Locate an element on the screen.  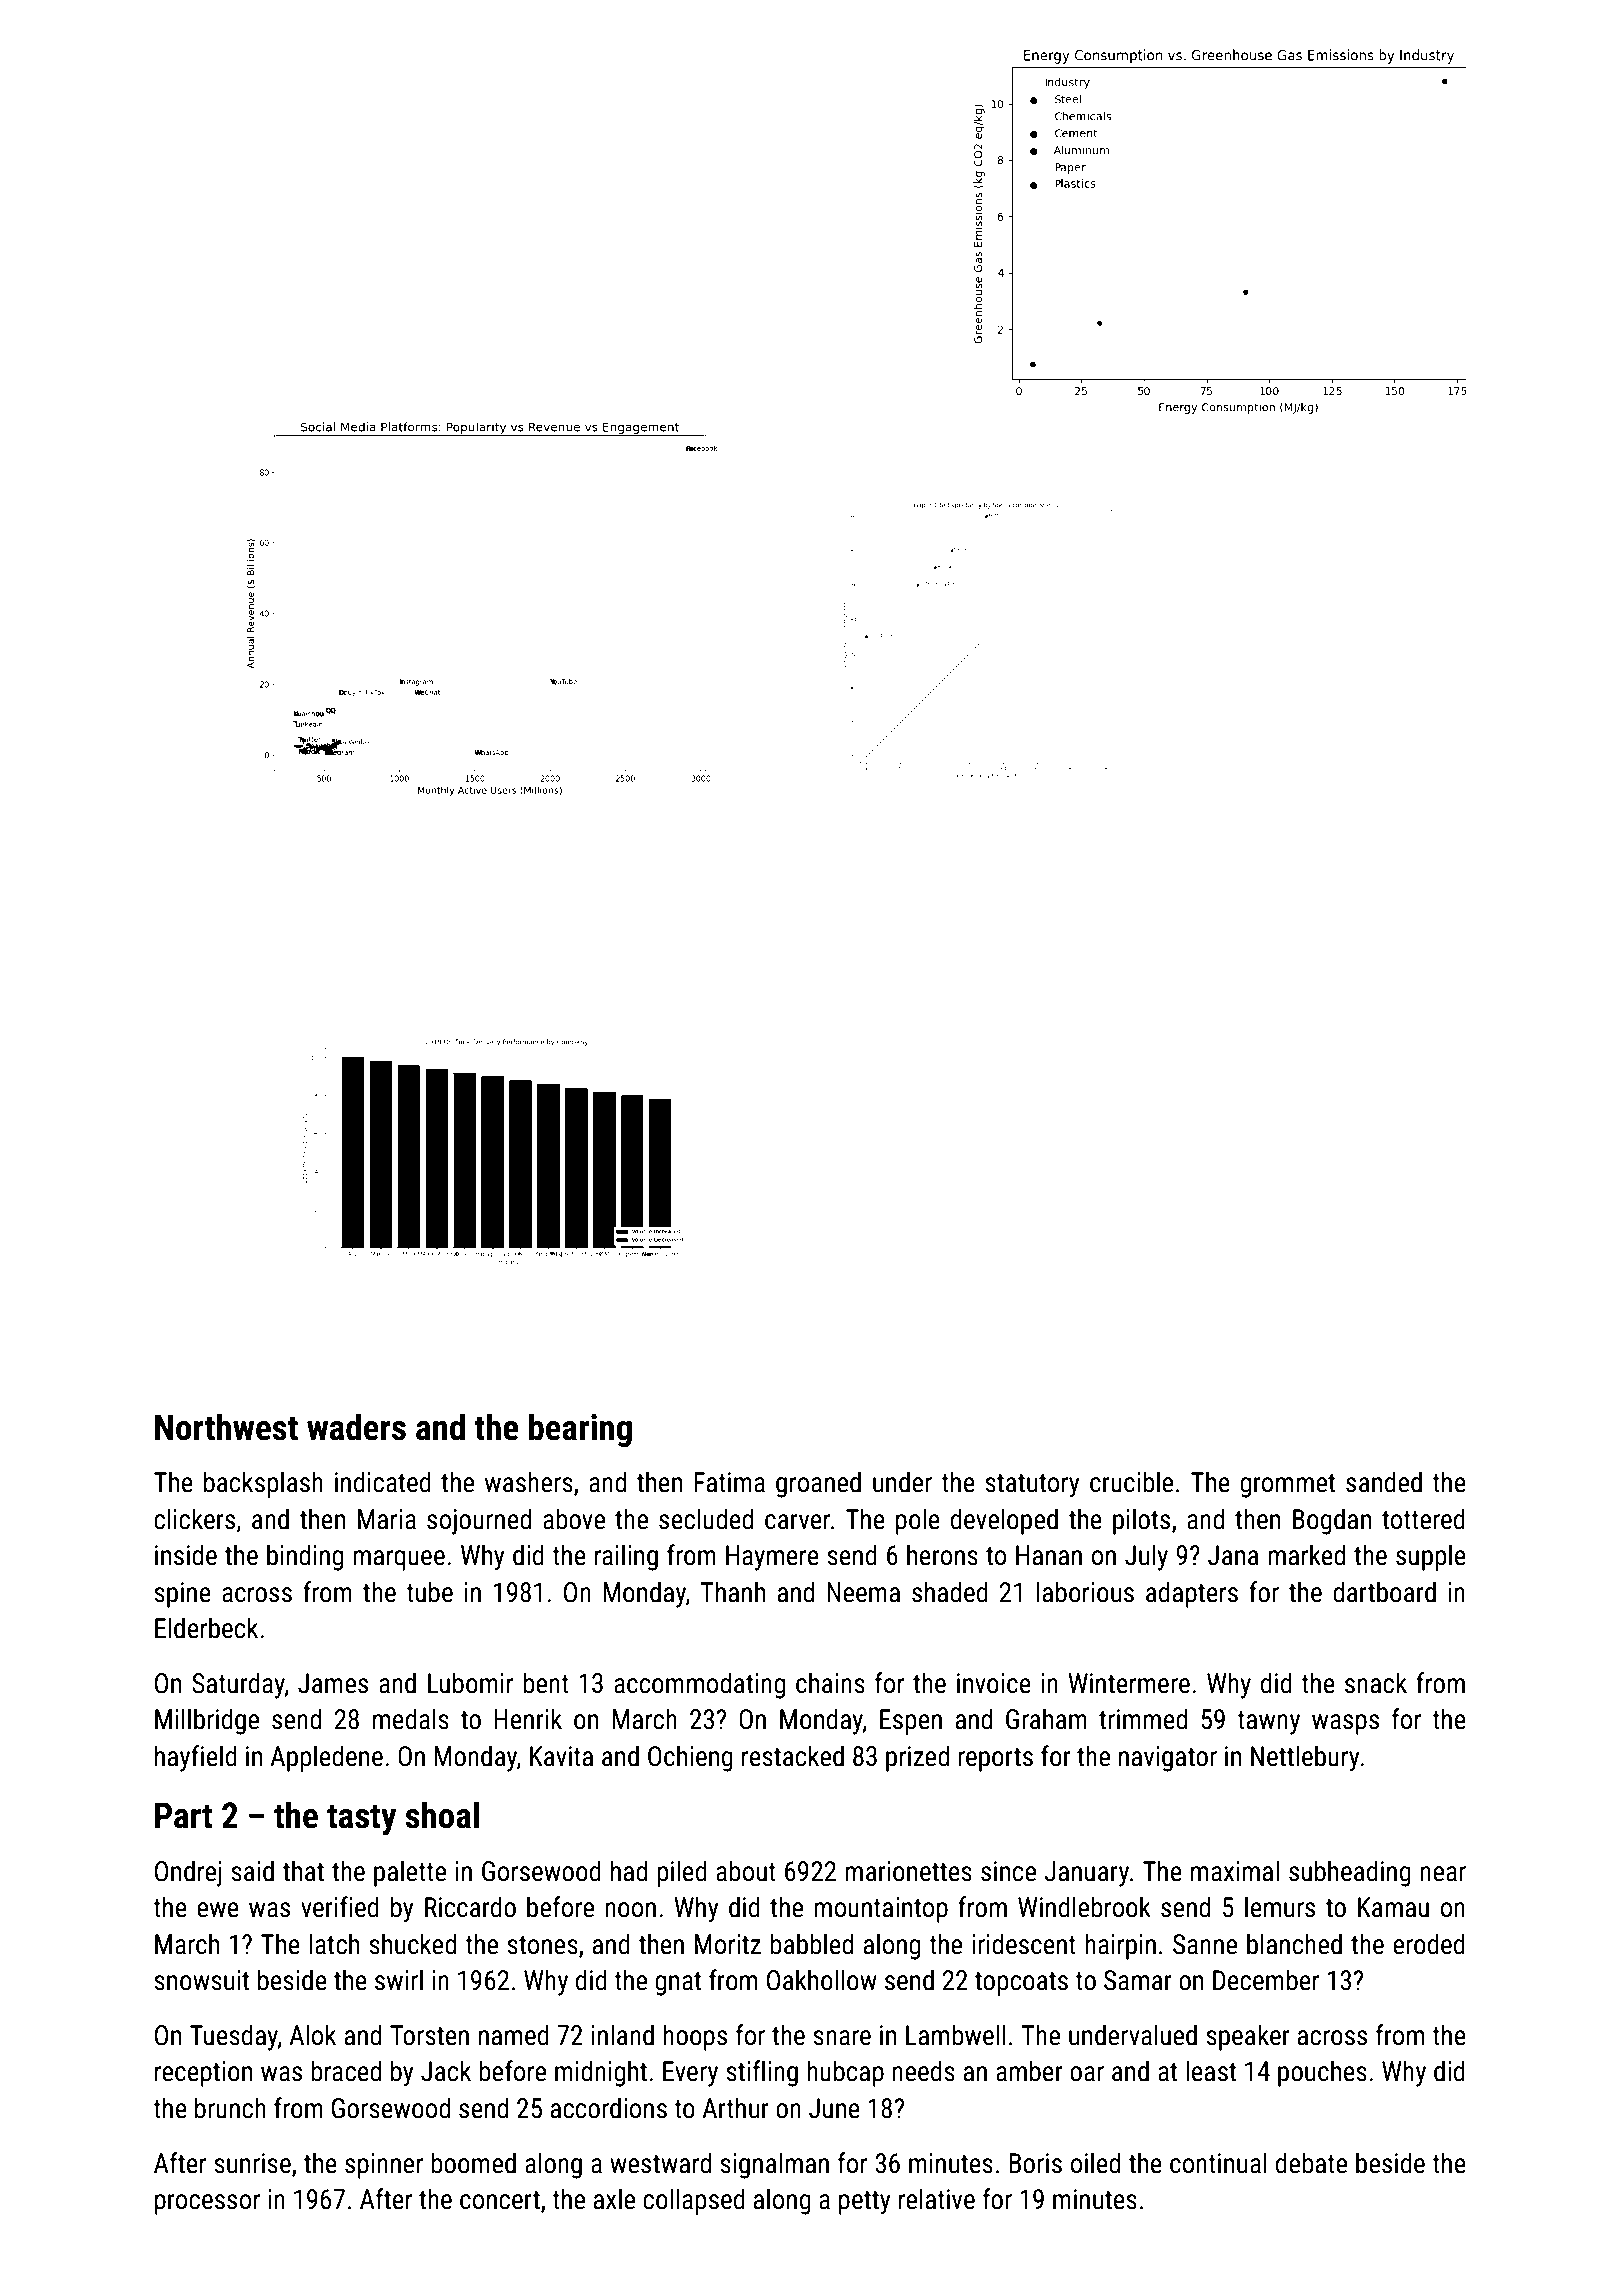
crucible is located at coordinates (1131, 1482).
